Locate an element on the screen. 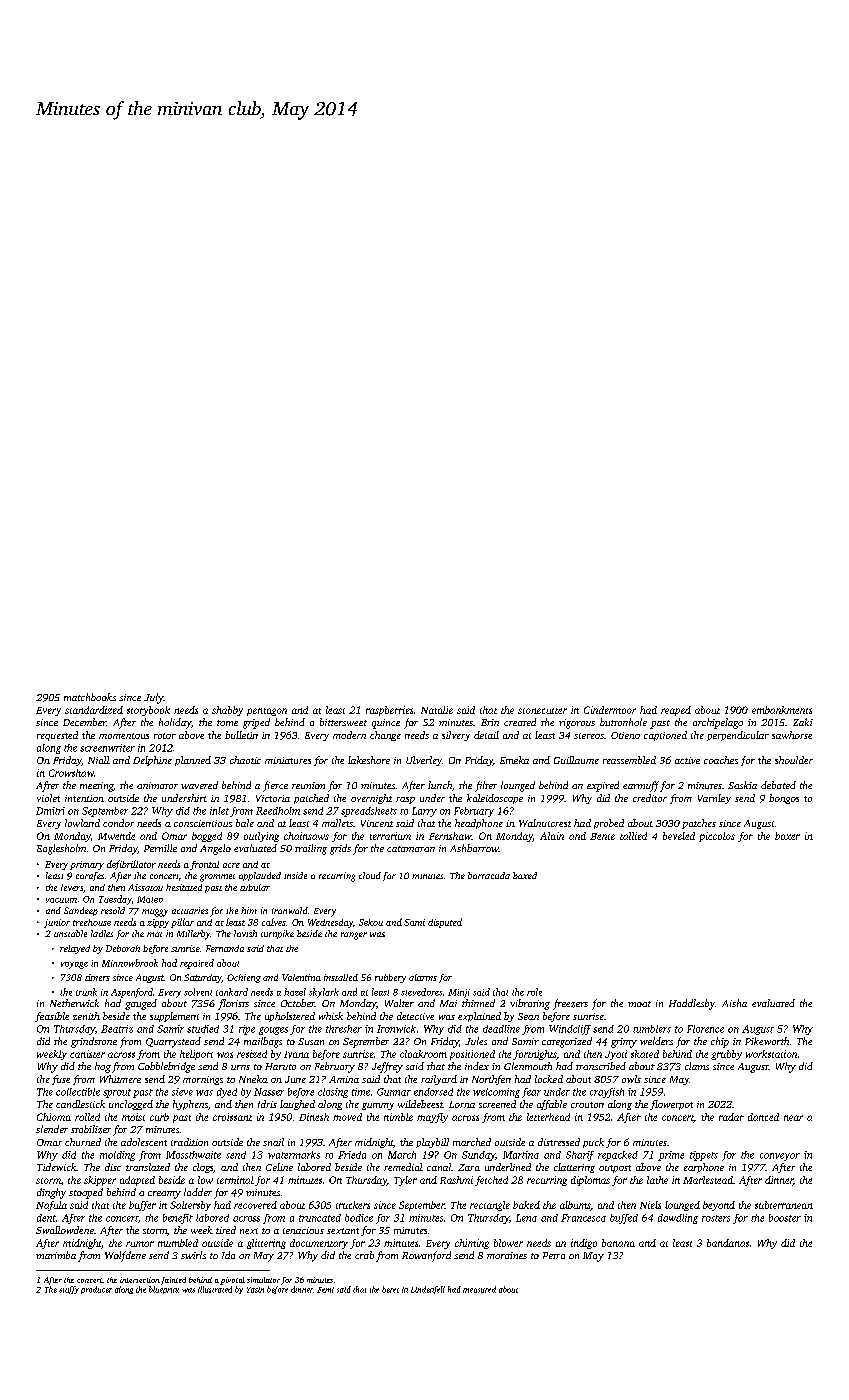 This screenshot has width=849, height=1400. Natalie is located at coordinates (437, 710).
